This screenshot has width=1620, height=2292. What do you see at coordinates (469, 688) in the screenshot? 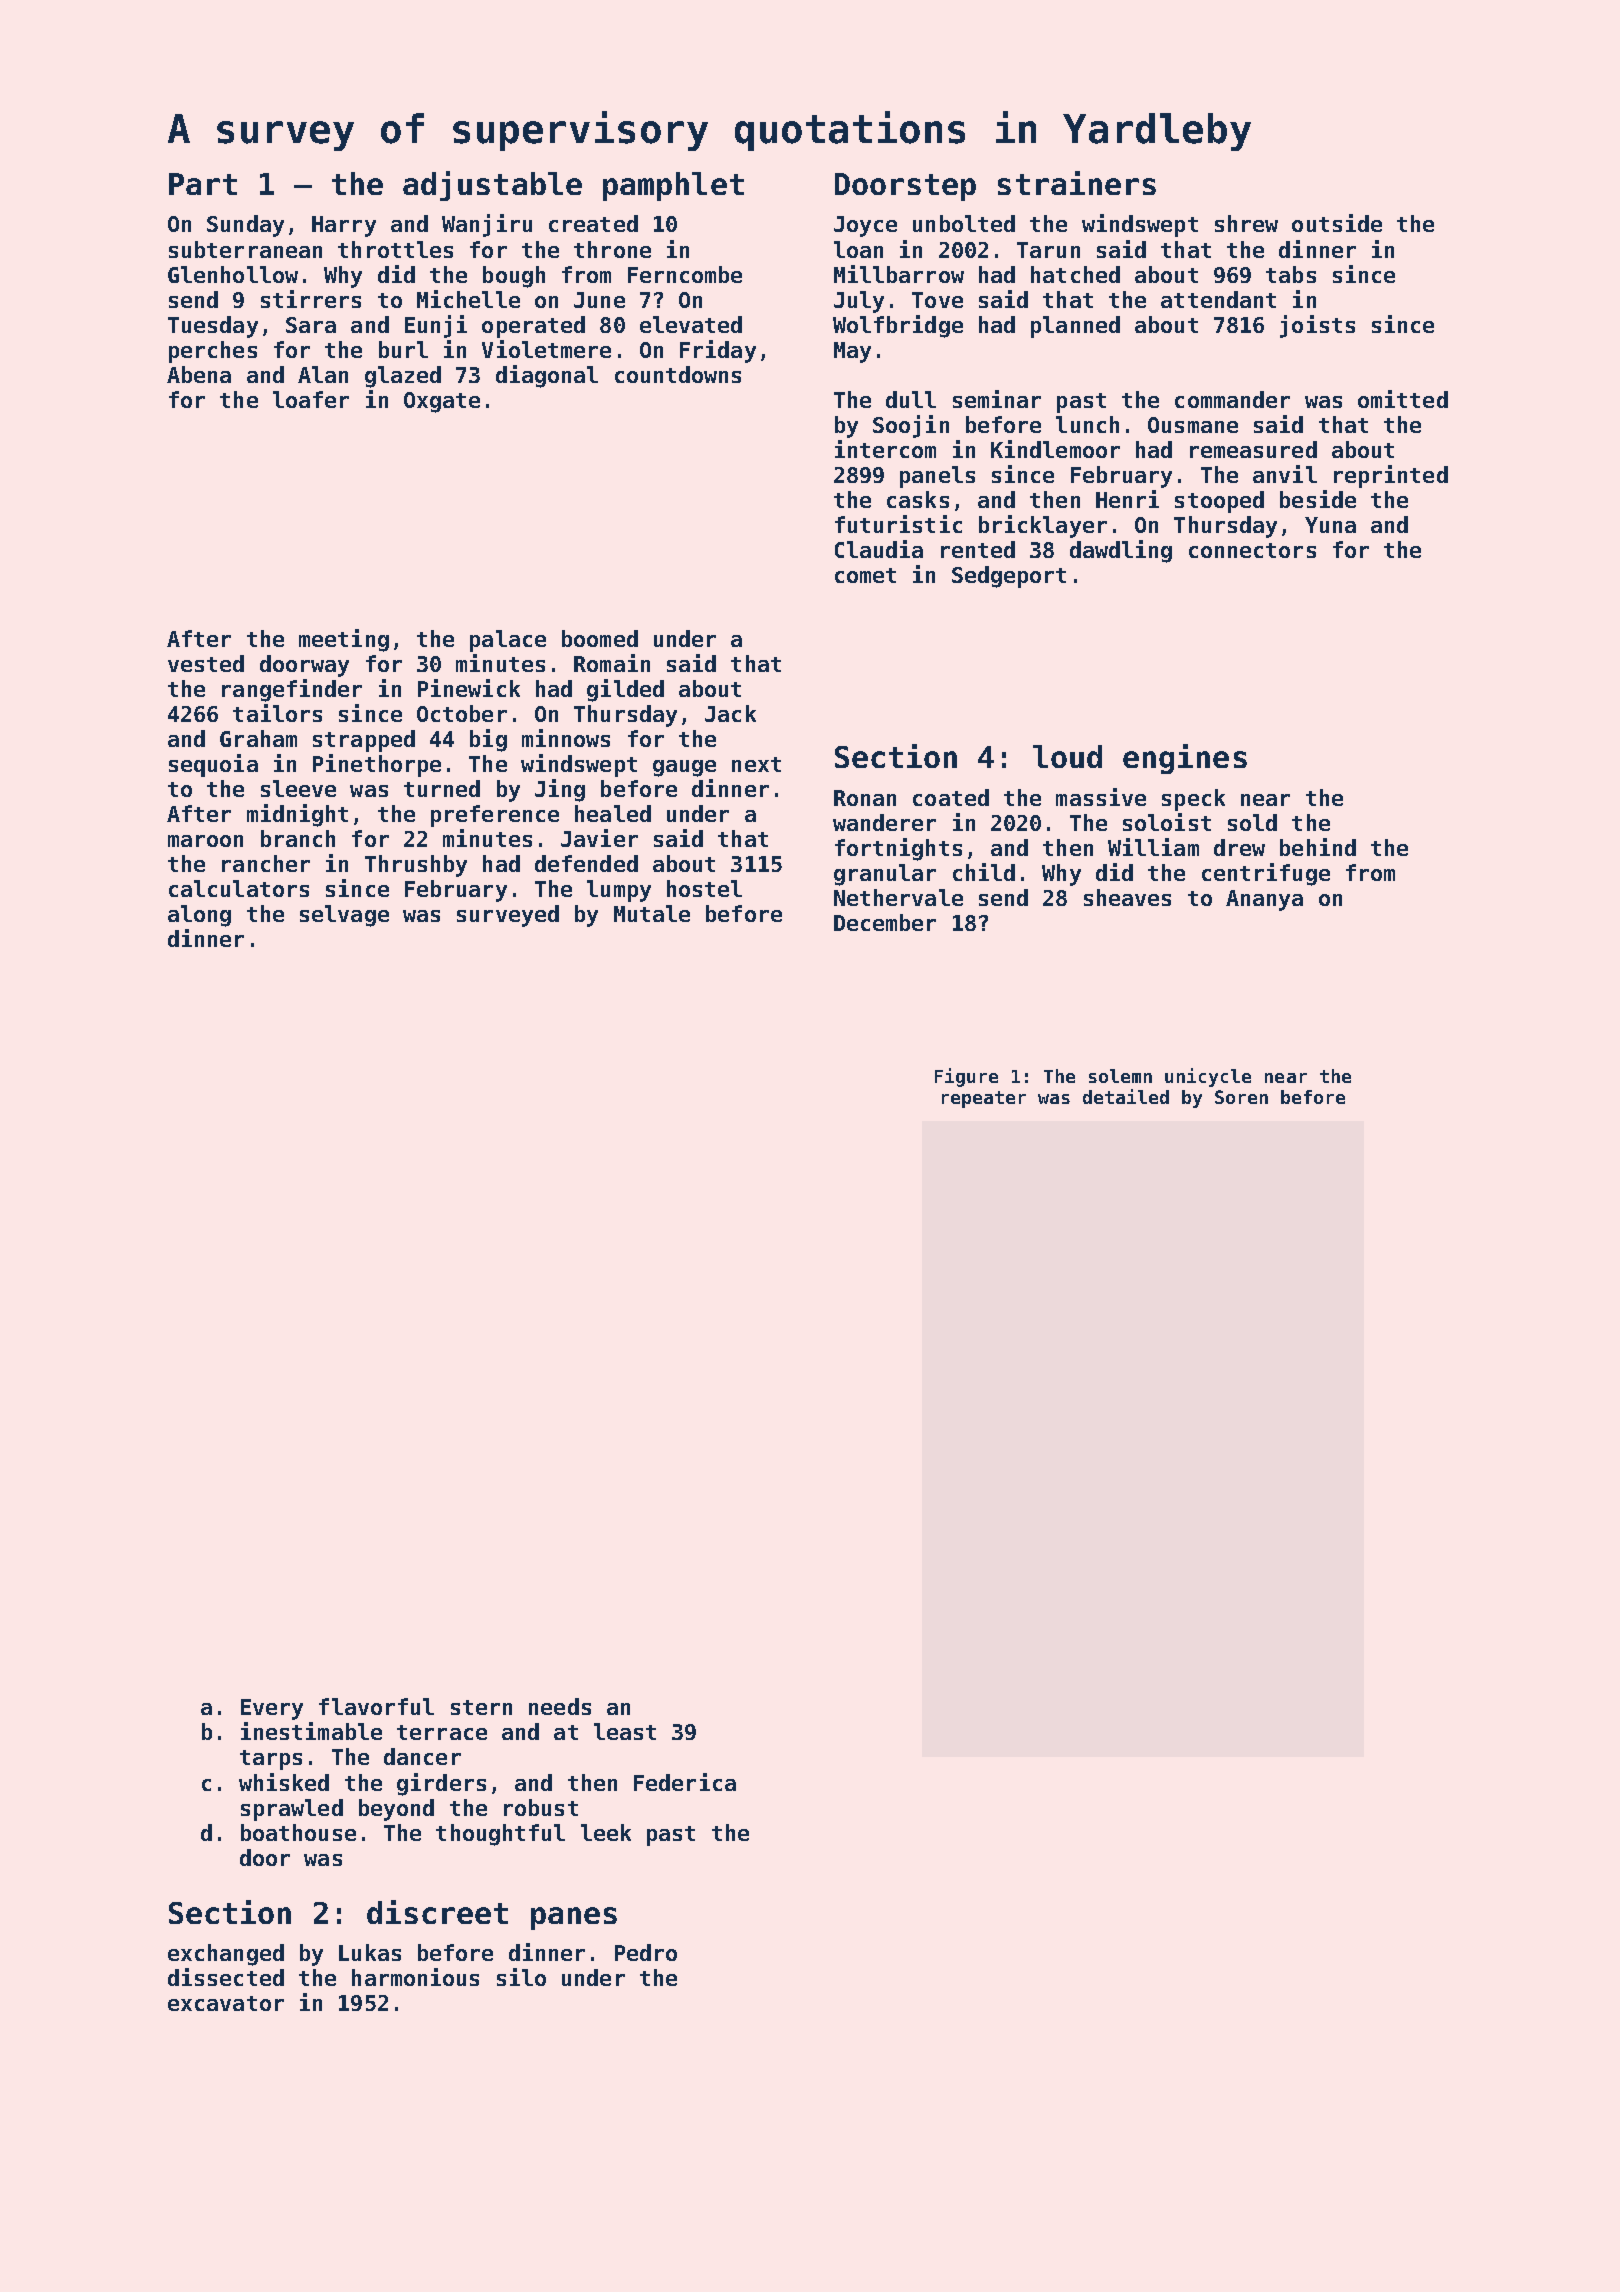
I see `Pinewick` at bounding box center [469, 688].
